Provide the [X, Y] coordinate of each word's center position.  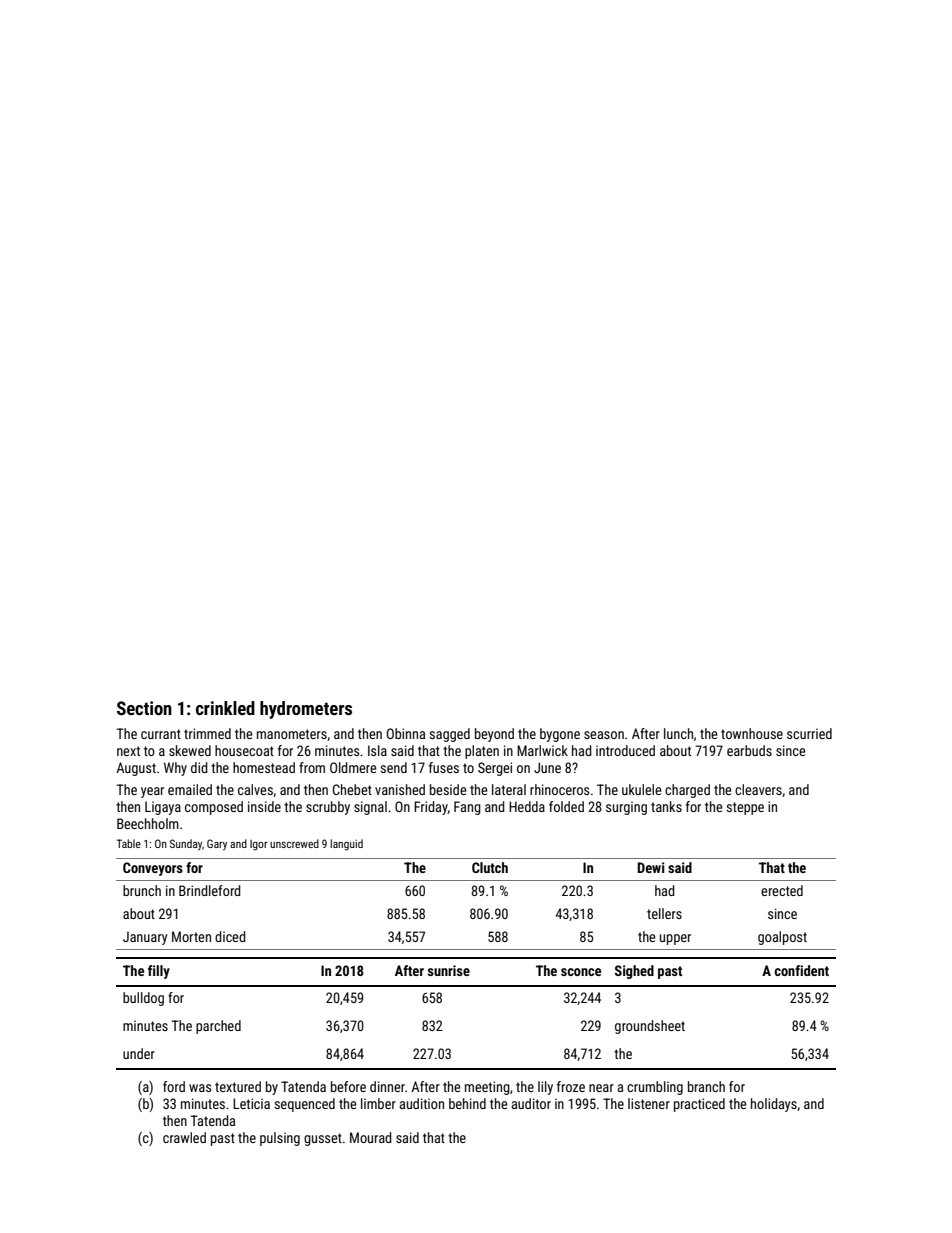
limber [378, 1103]
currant [161, 734]
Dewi [651, 867]
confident [801, 970]
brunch [142, 890]
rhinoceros [559, 789]
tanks [666, 806]
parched [218, 1027]
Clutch [490, 867]
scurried [809, 733]
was [200, 1088]
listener [649, 1103]
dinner [387, 1086]
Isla [377, 750]
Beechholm [148, 823]
